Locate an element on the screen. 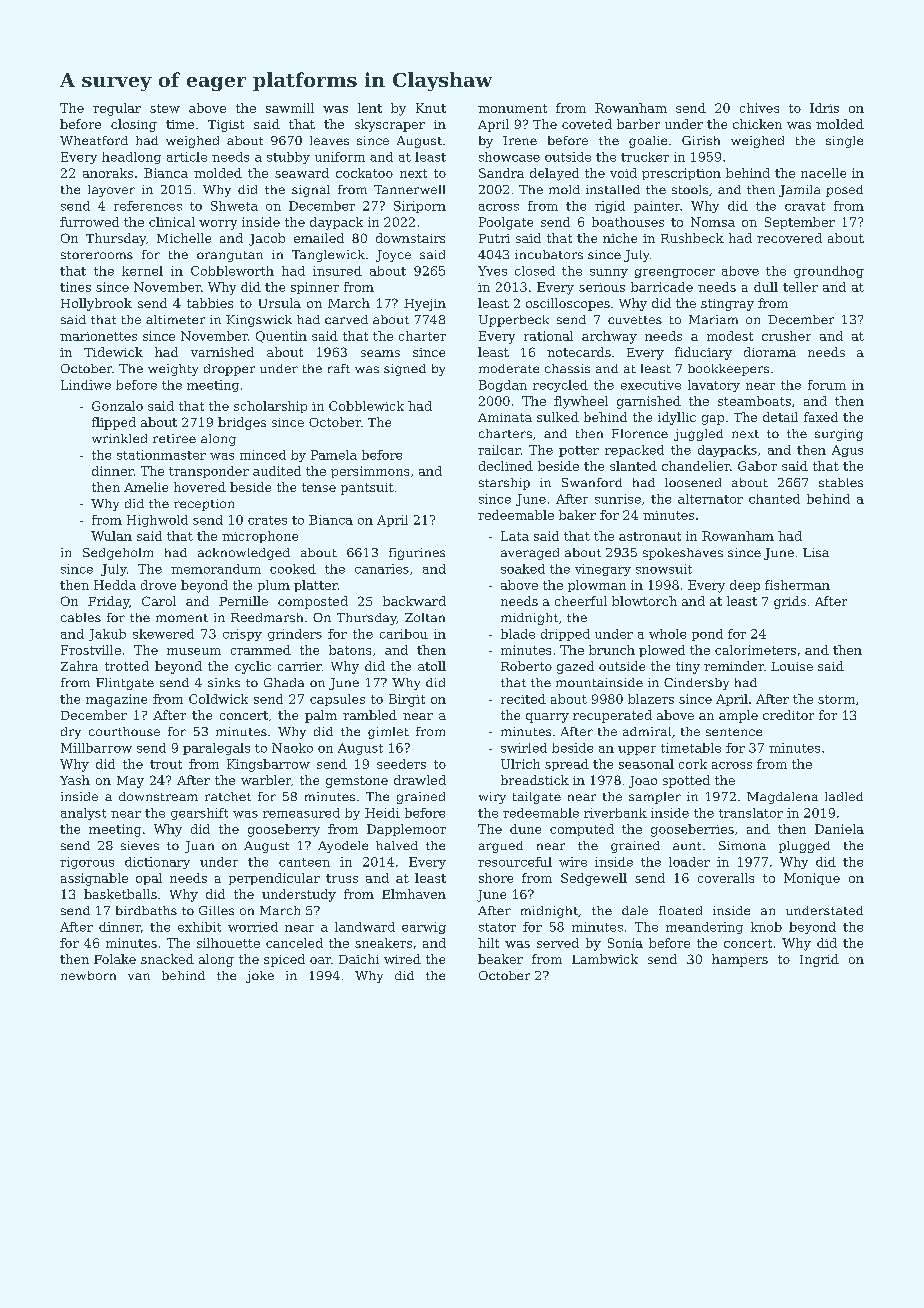  Knut is located at coordinates (431, 108).
